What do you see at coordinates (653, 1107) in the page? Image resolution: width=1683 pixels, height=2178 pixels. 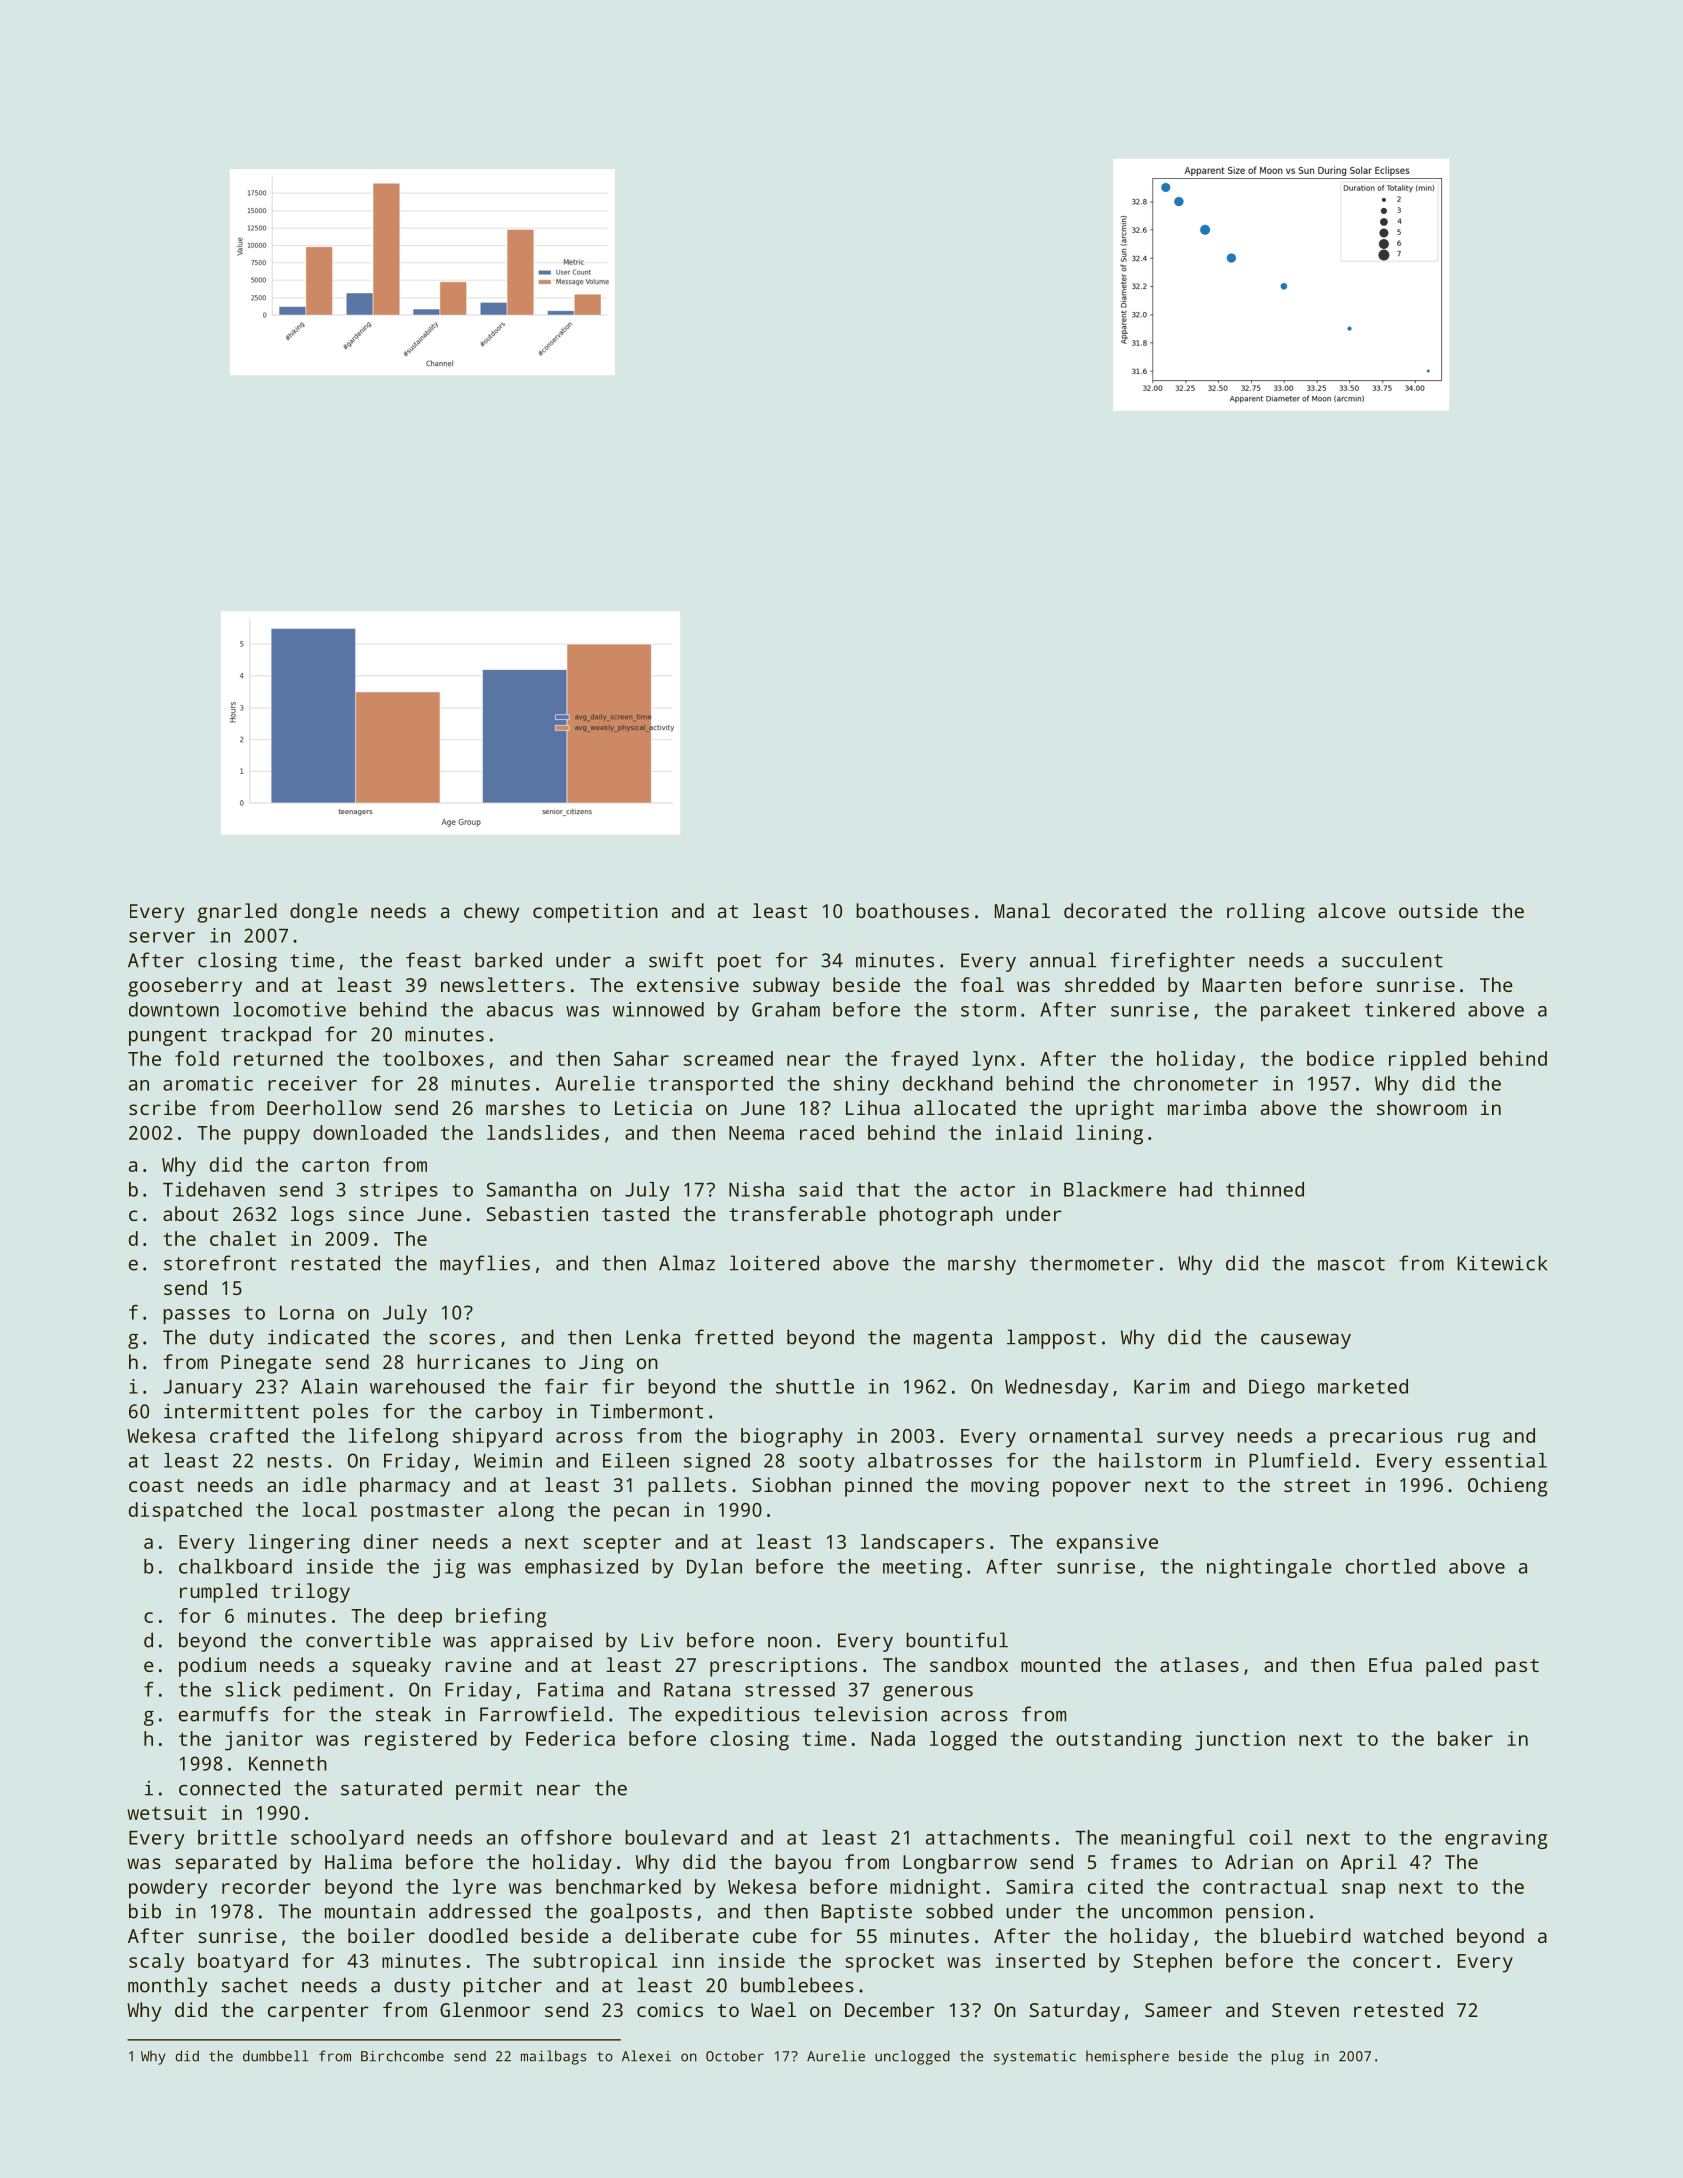 I see `Leticia` at bounding box center [653, 1107].
